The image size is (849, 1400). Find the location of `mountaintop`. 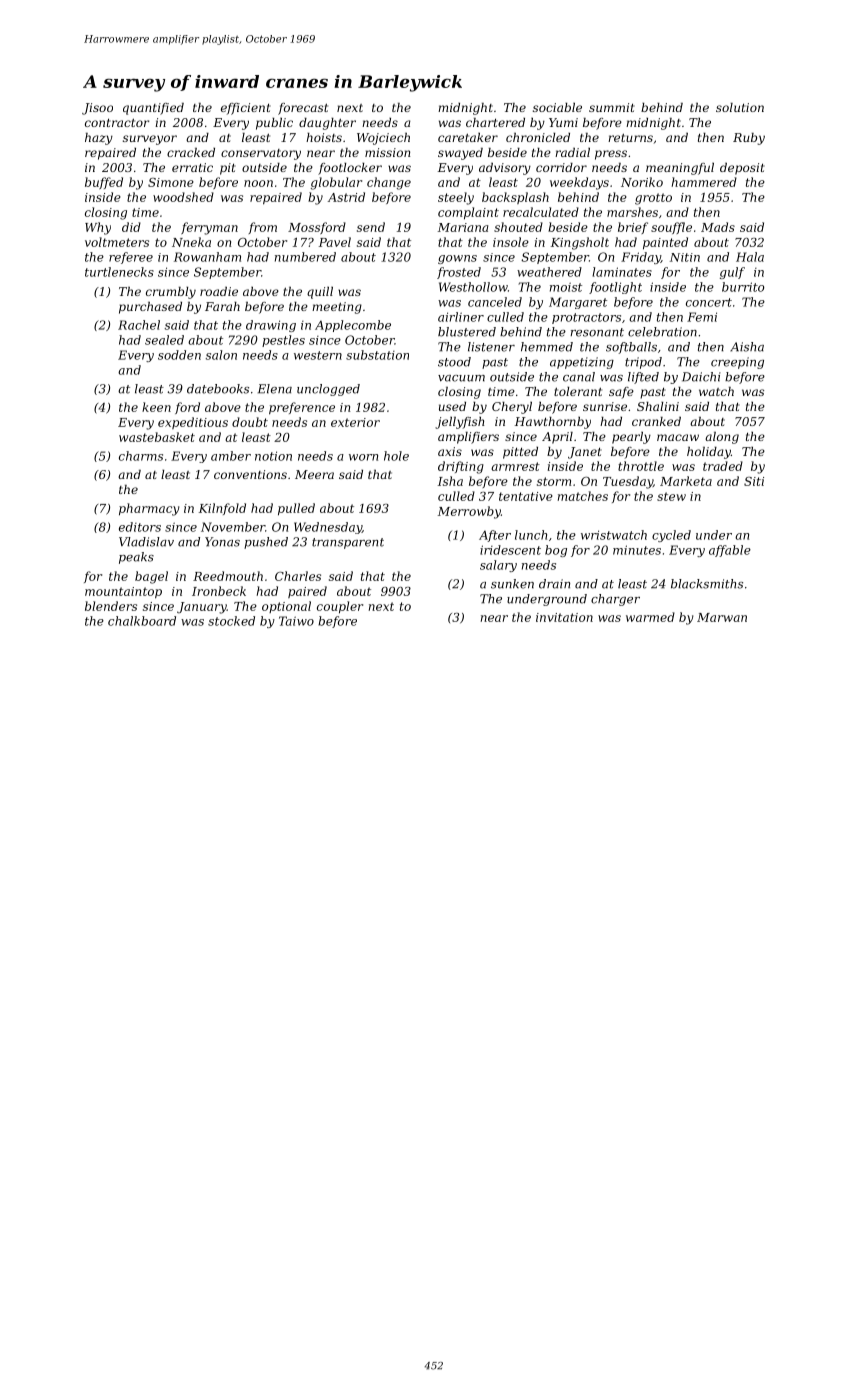

mountaintop is located at coordinates (123, 593).
